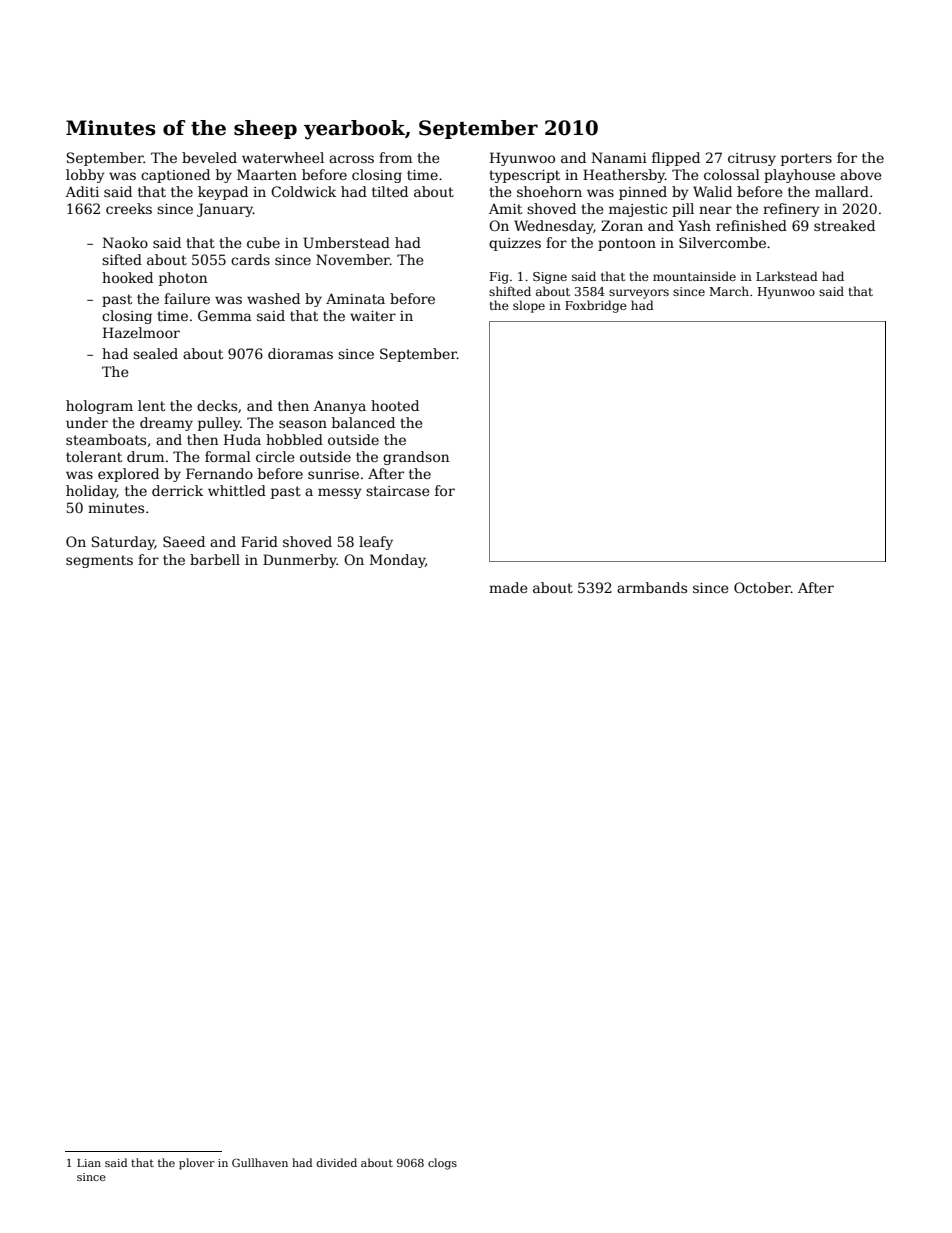 This screenshot has width=952, height=1233. I want to click on barbell, so click(215, 559).
